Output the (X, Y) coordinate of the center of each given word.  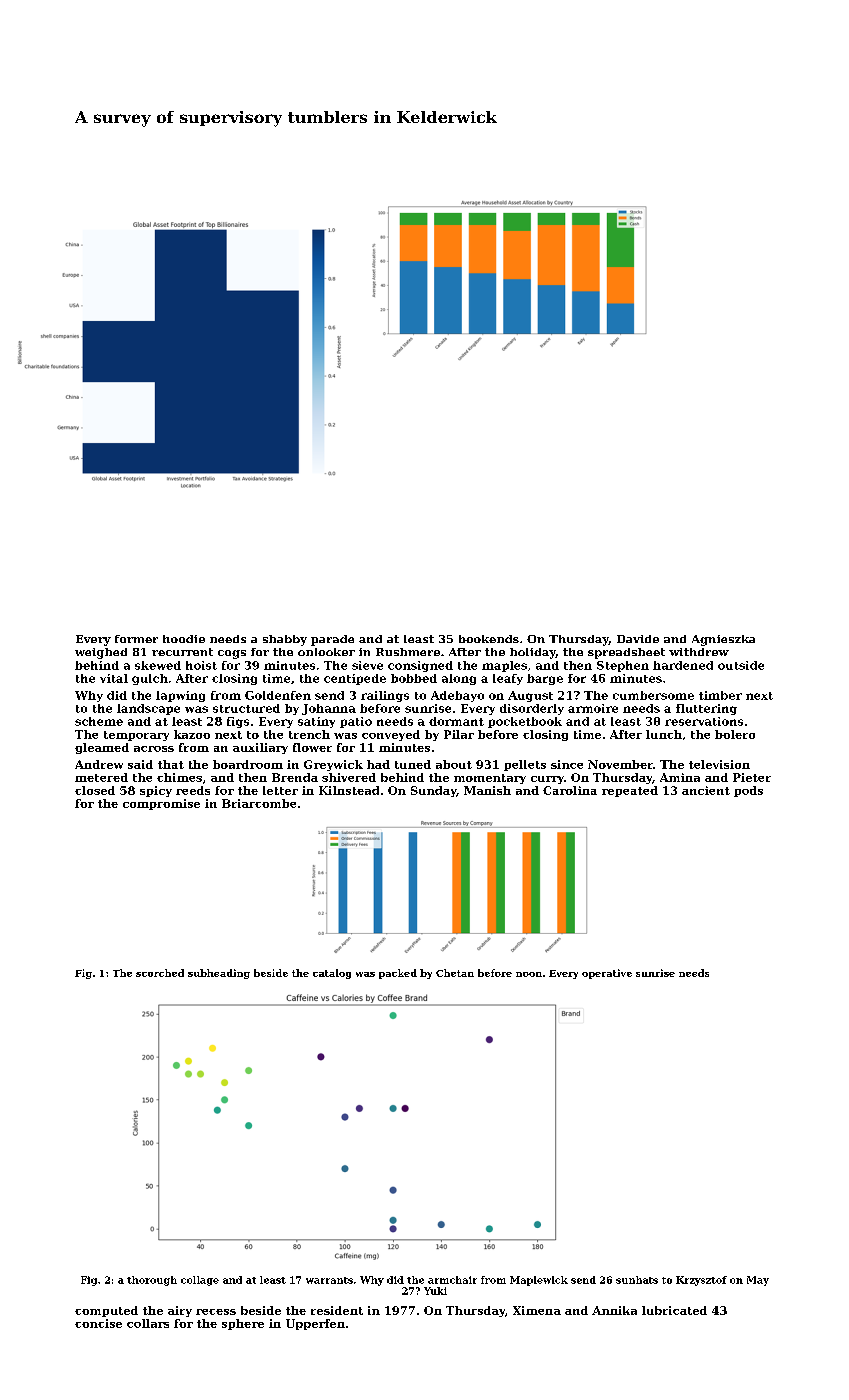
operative (607, 974)
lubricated (674, 1310)
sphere (243, 1324)
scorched (160, 973)
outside (741, 665)
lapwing (180, 696)
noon (529, 974)
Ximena (537, 1310)
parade (332, 640)
